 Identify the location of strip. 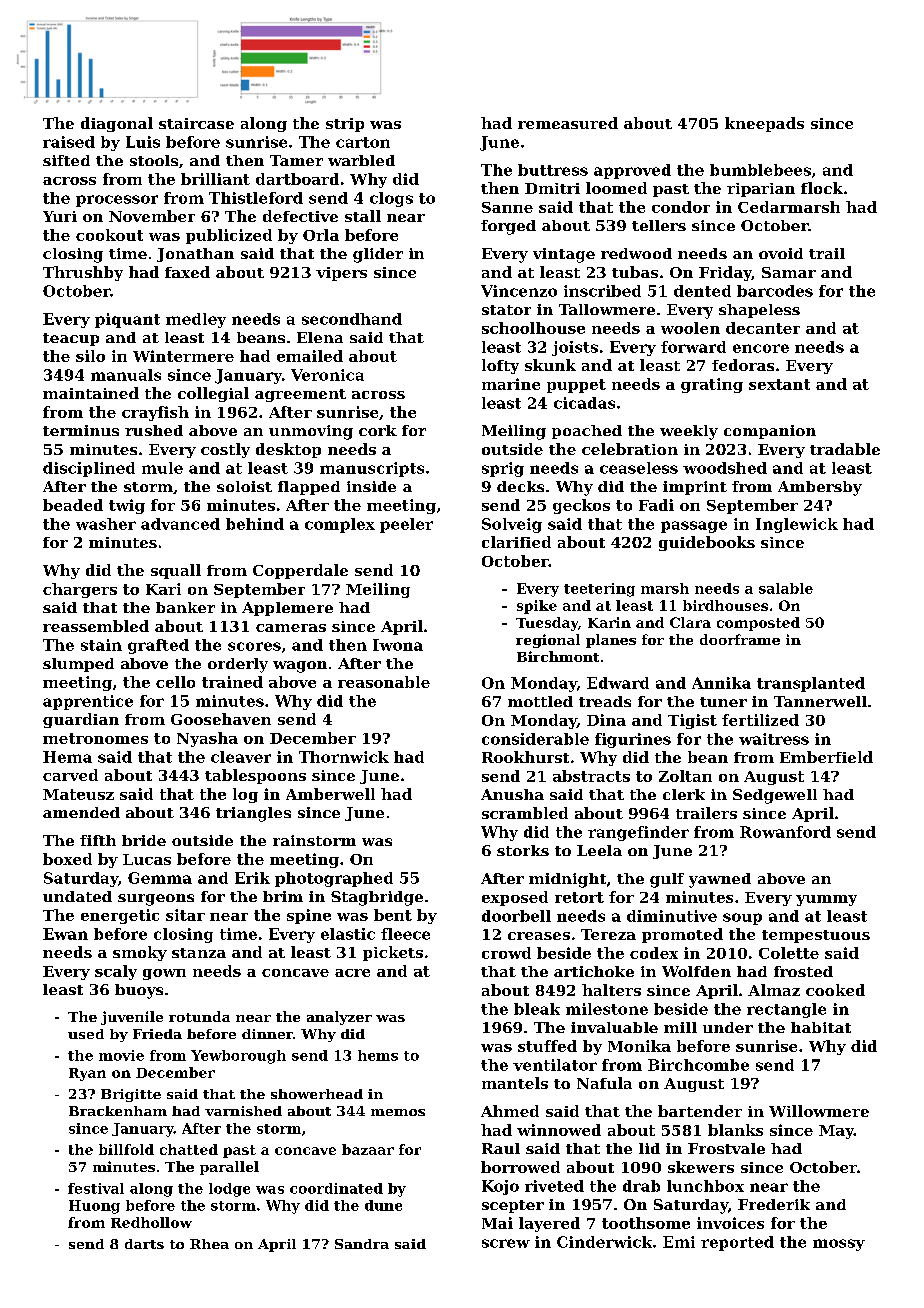
(345, 125).
